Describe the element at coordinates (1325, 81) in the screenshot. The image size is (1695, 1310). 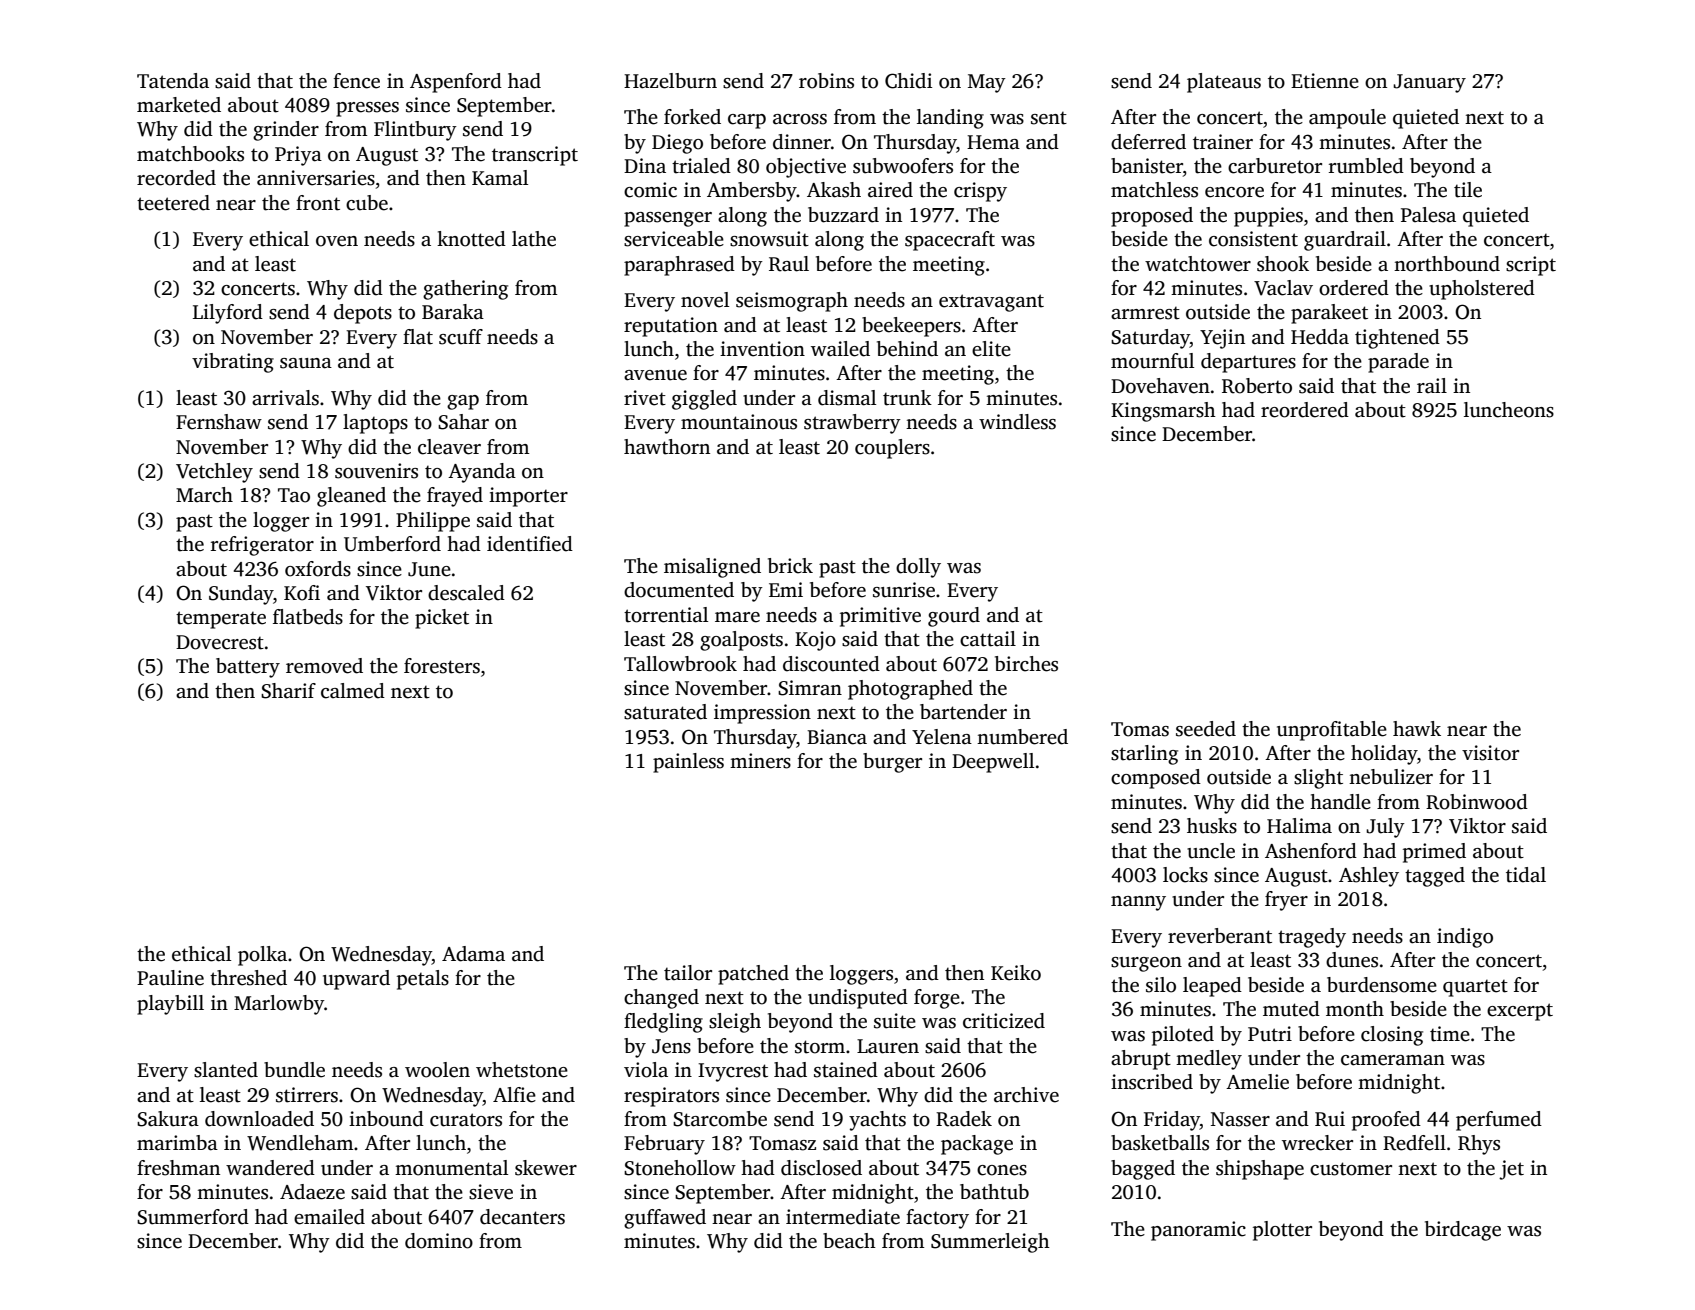
I see `Etienne` at that location.
